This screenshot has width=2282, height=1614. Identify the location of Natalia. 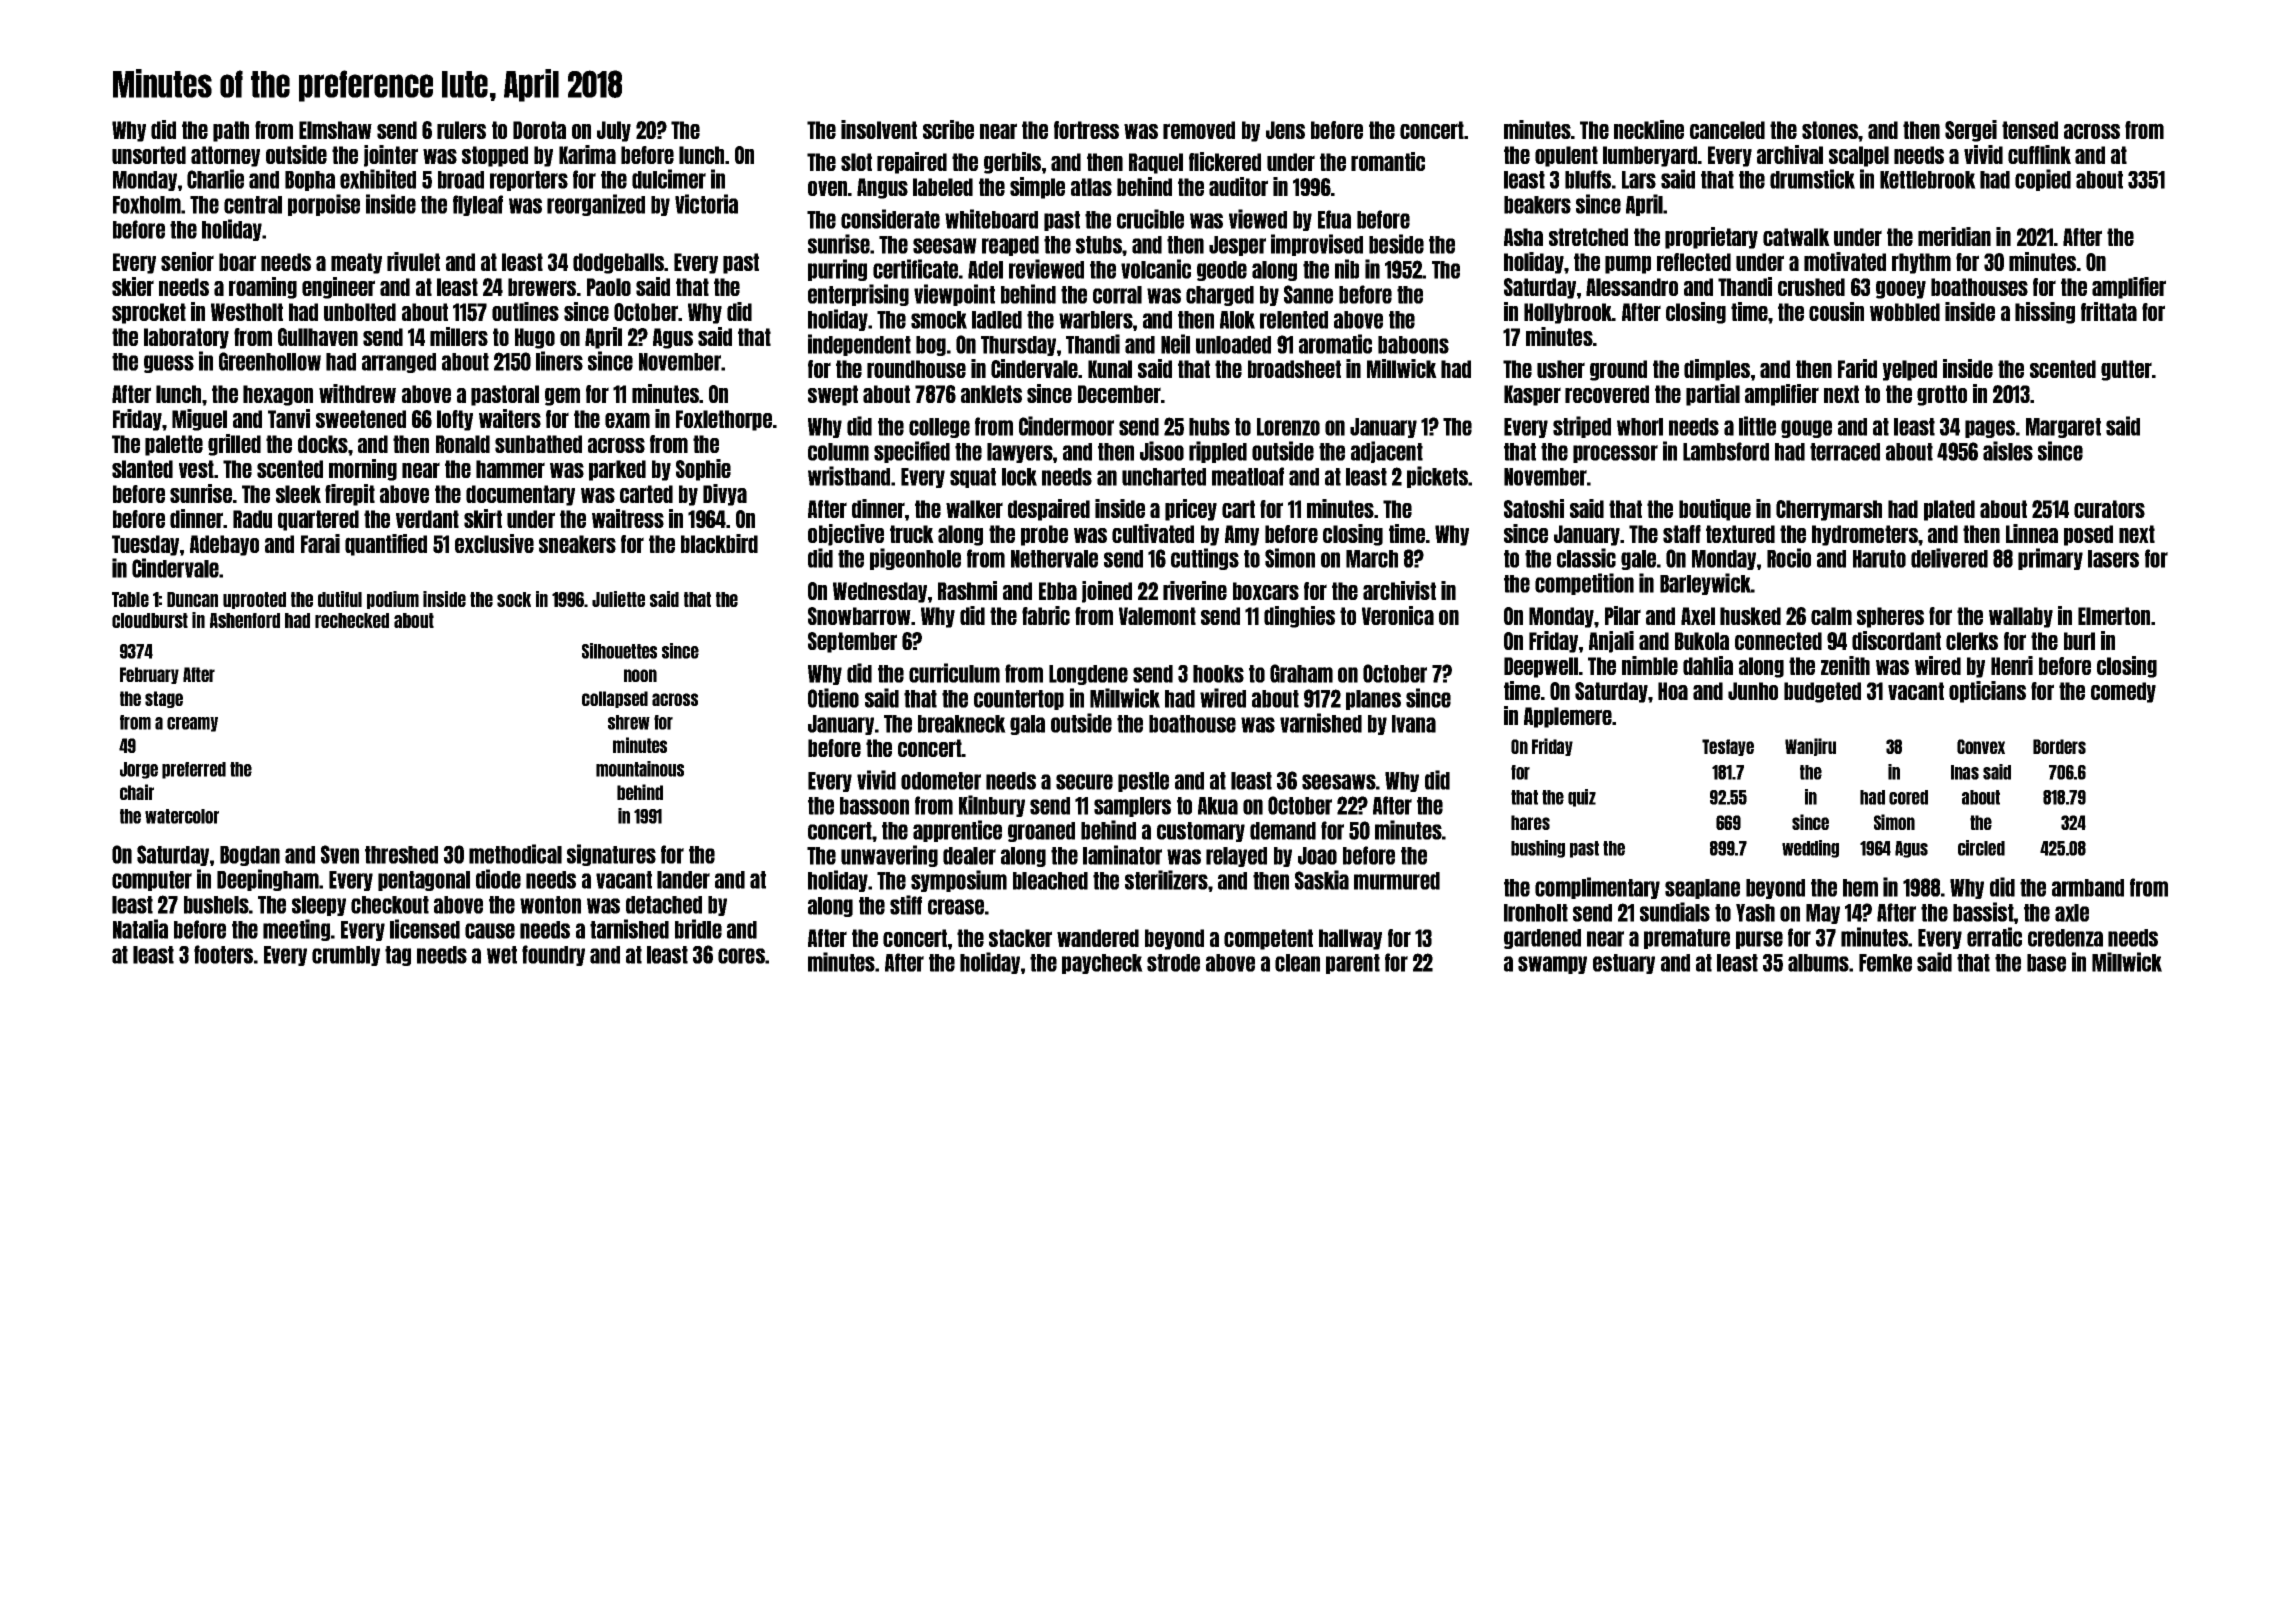
(140, 929).
